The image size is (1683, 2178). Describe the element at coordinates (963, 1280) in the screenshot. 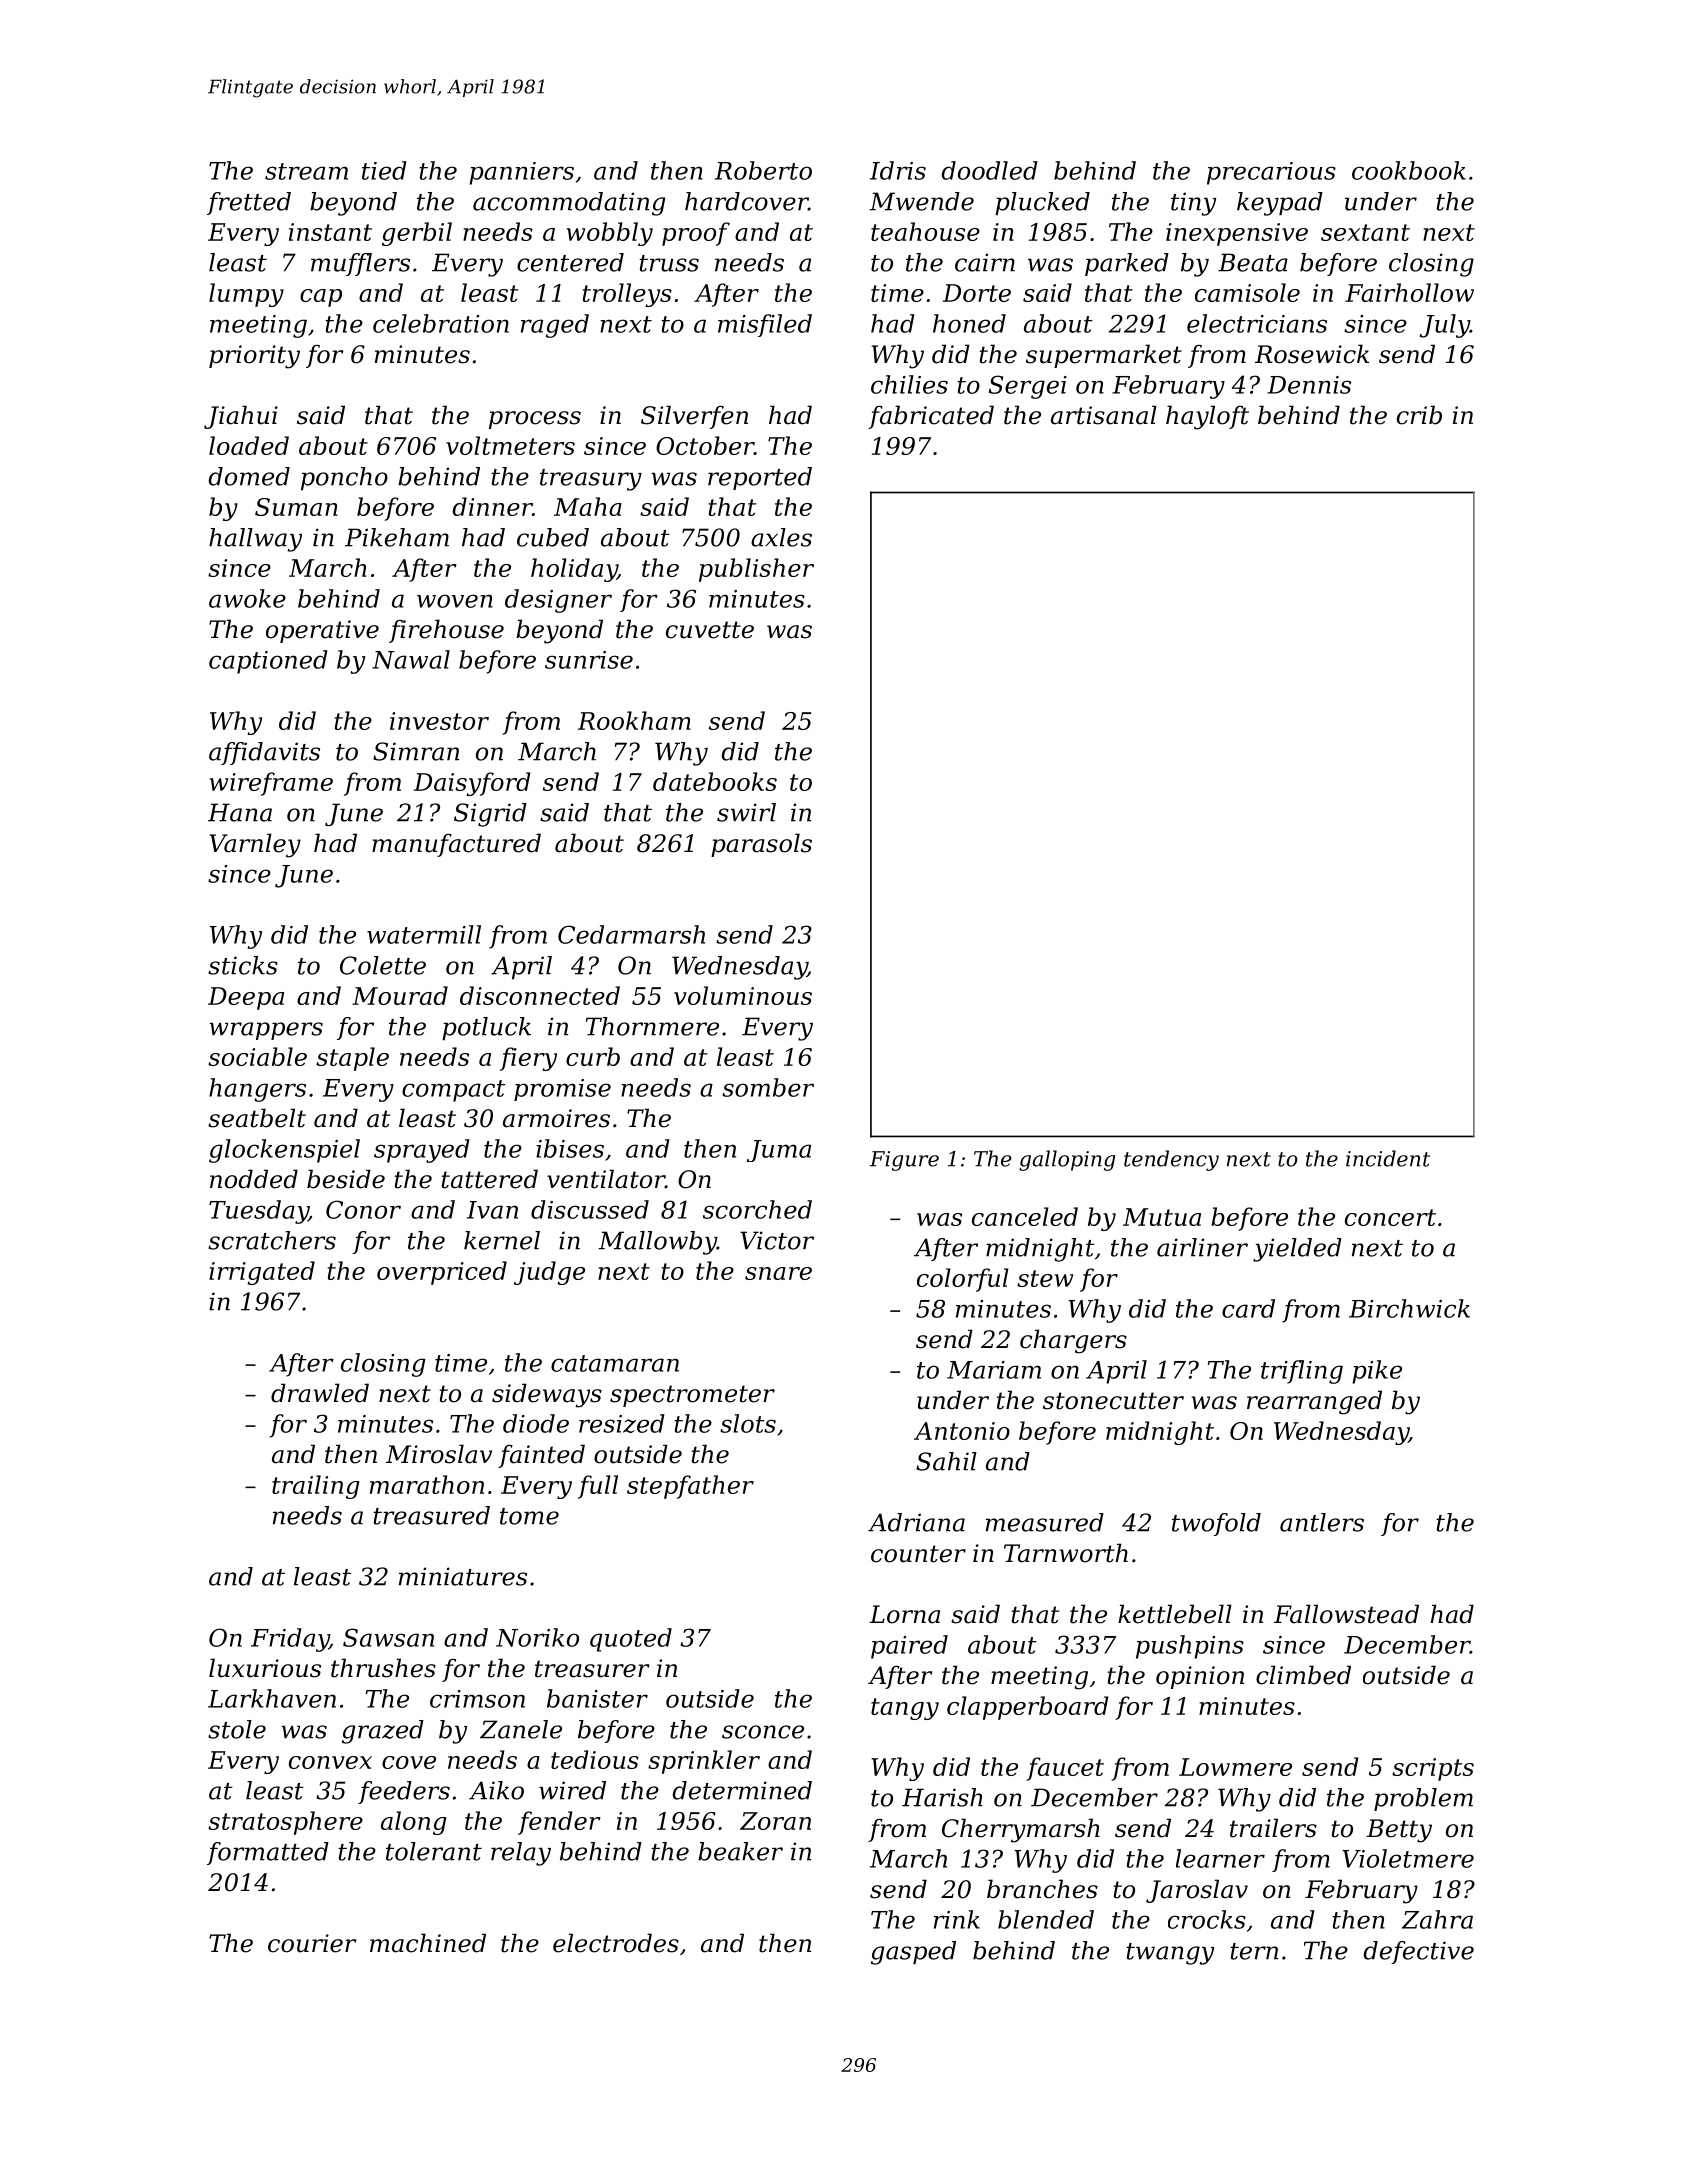

I see `colorful` at that location.
